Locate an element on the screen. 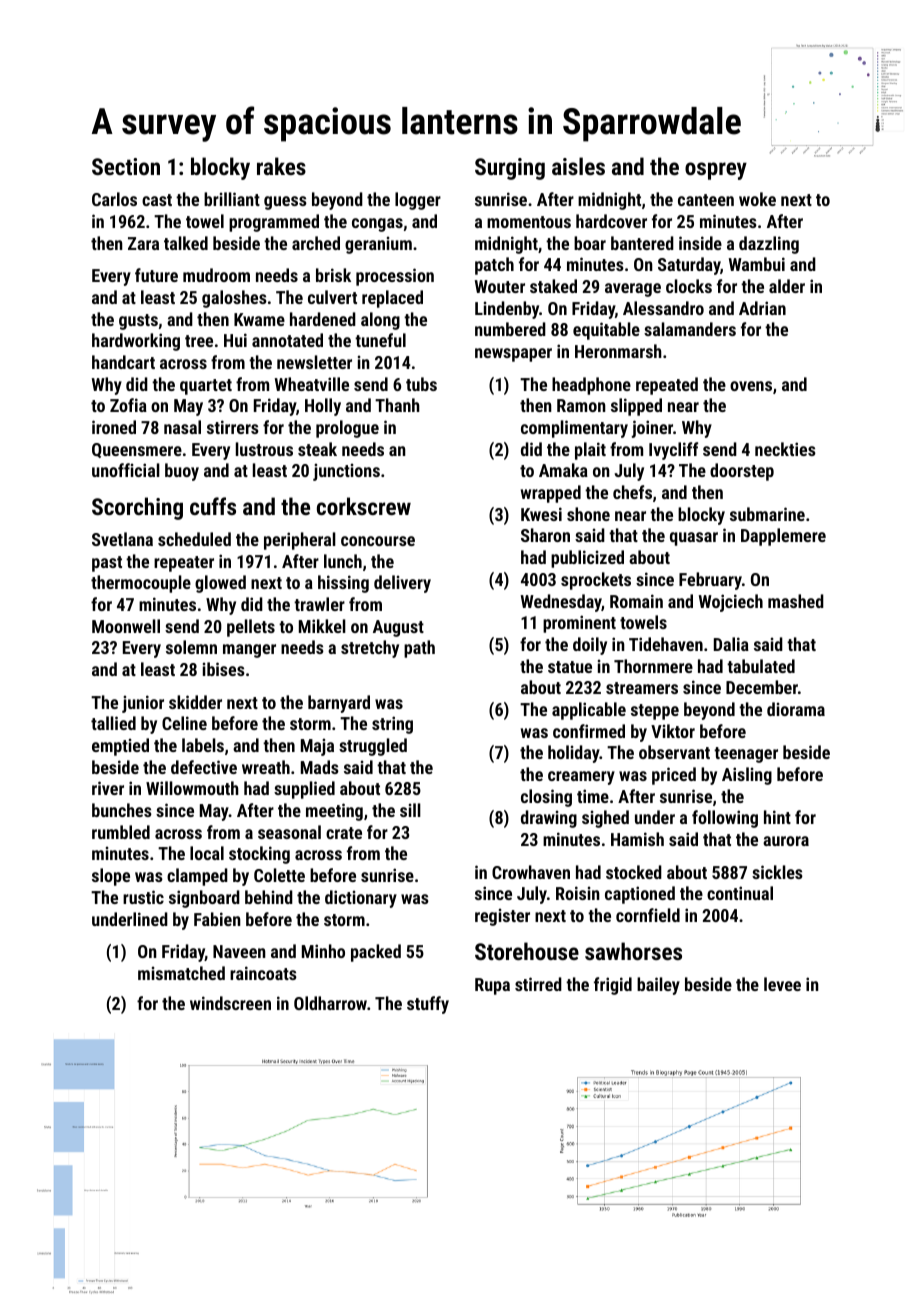 This screenshot has width=924, height=1314. aisles is located at coordinates (578, 166).
